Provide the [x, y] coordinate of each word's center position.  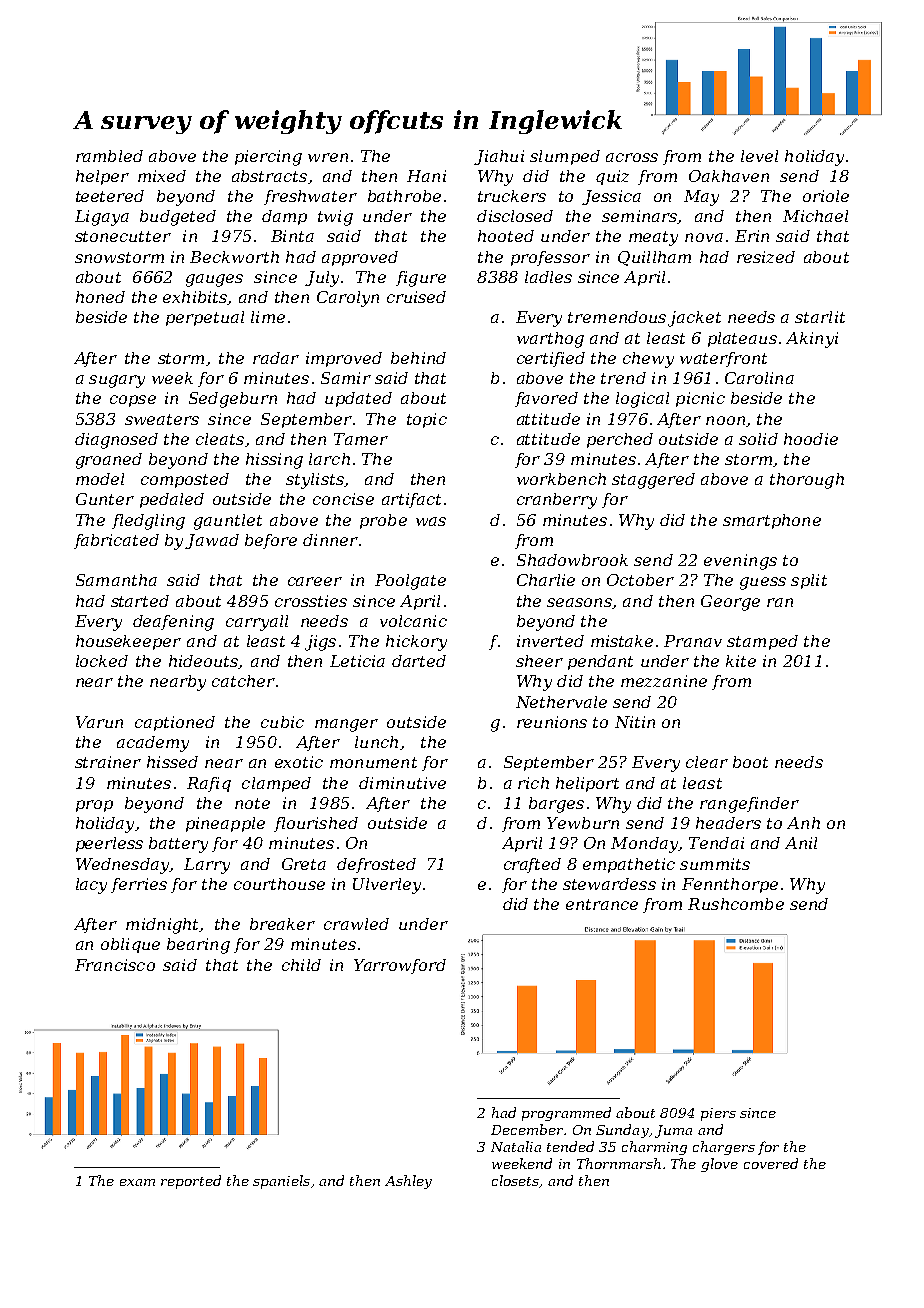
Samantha [116, 580]
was [431, 521]
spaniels [281, 1182]
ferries [139, 885]
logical [642, 400]
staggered [653, 481]
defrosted [376, 865]
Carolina [759, 378]
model [100, 479]
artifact [411, 500]
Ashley [408, 1182]
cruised [416, 297]
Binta [292, 236]
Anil [801, 843]
